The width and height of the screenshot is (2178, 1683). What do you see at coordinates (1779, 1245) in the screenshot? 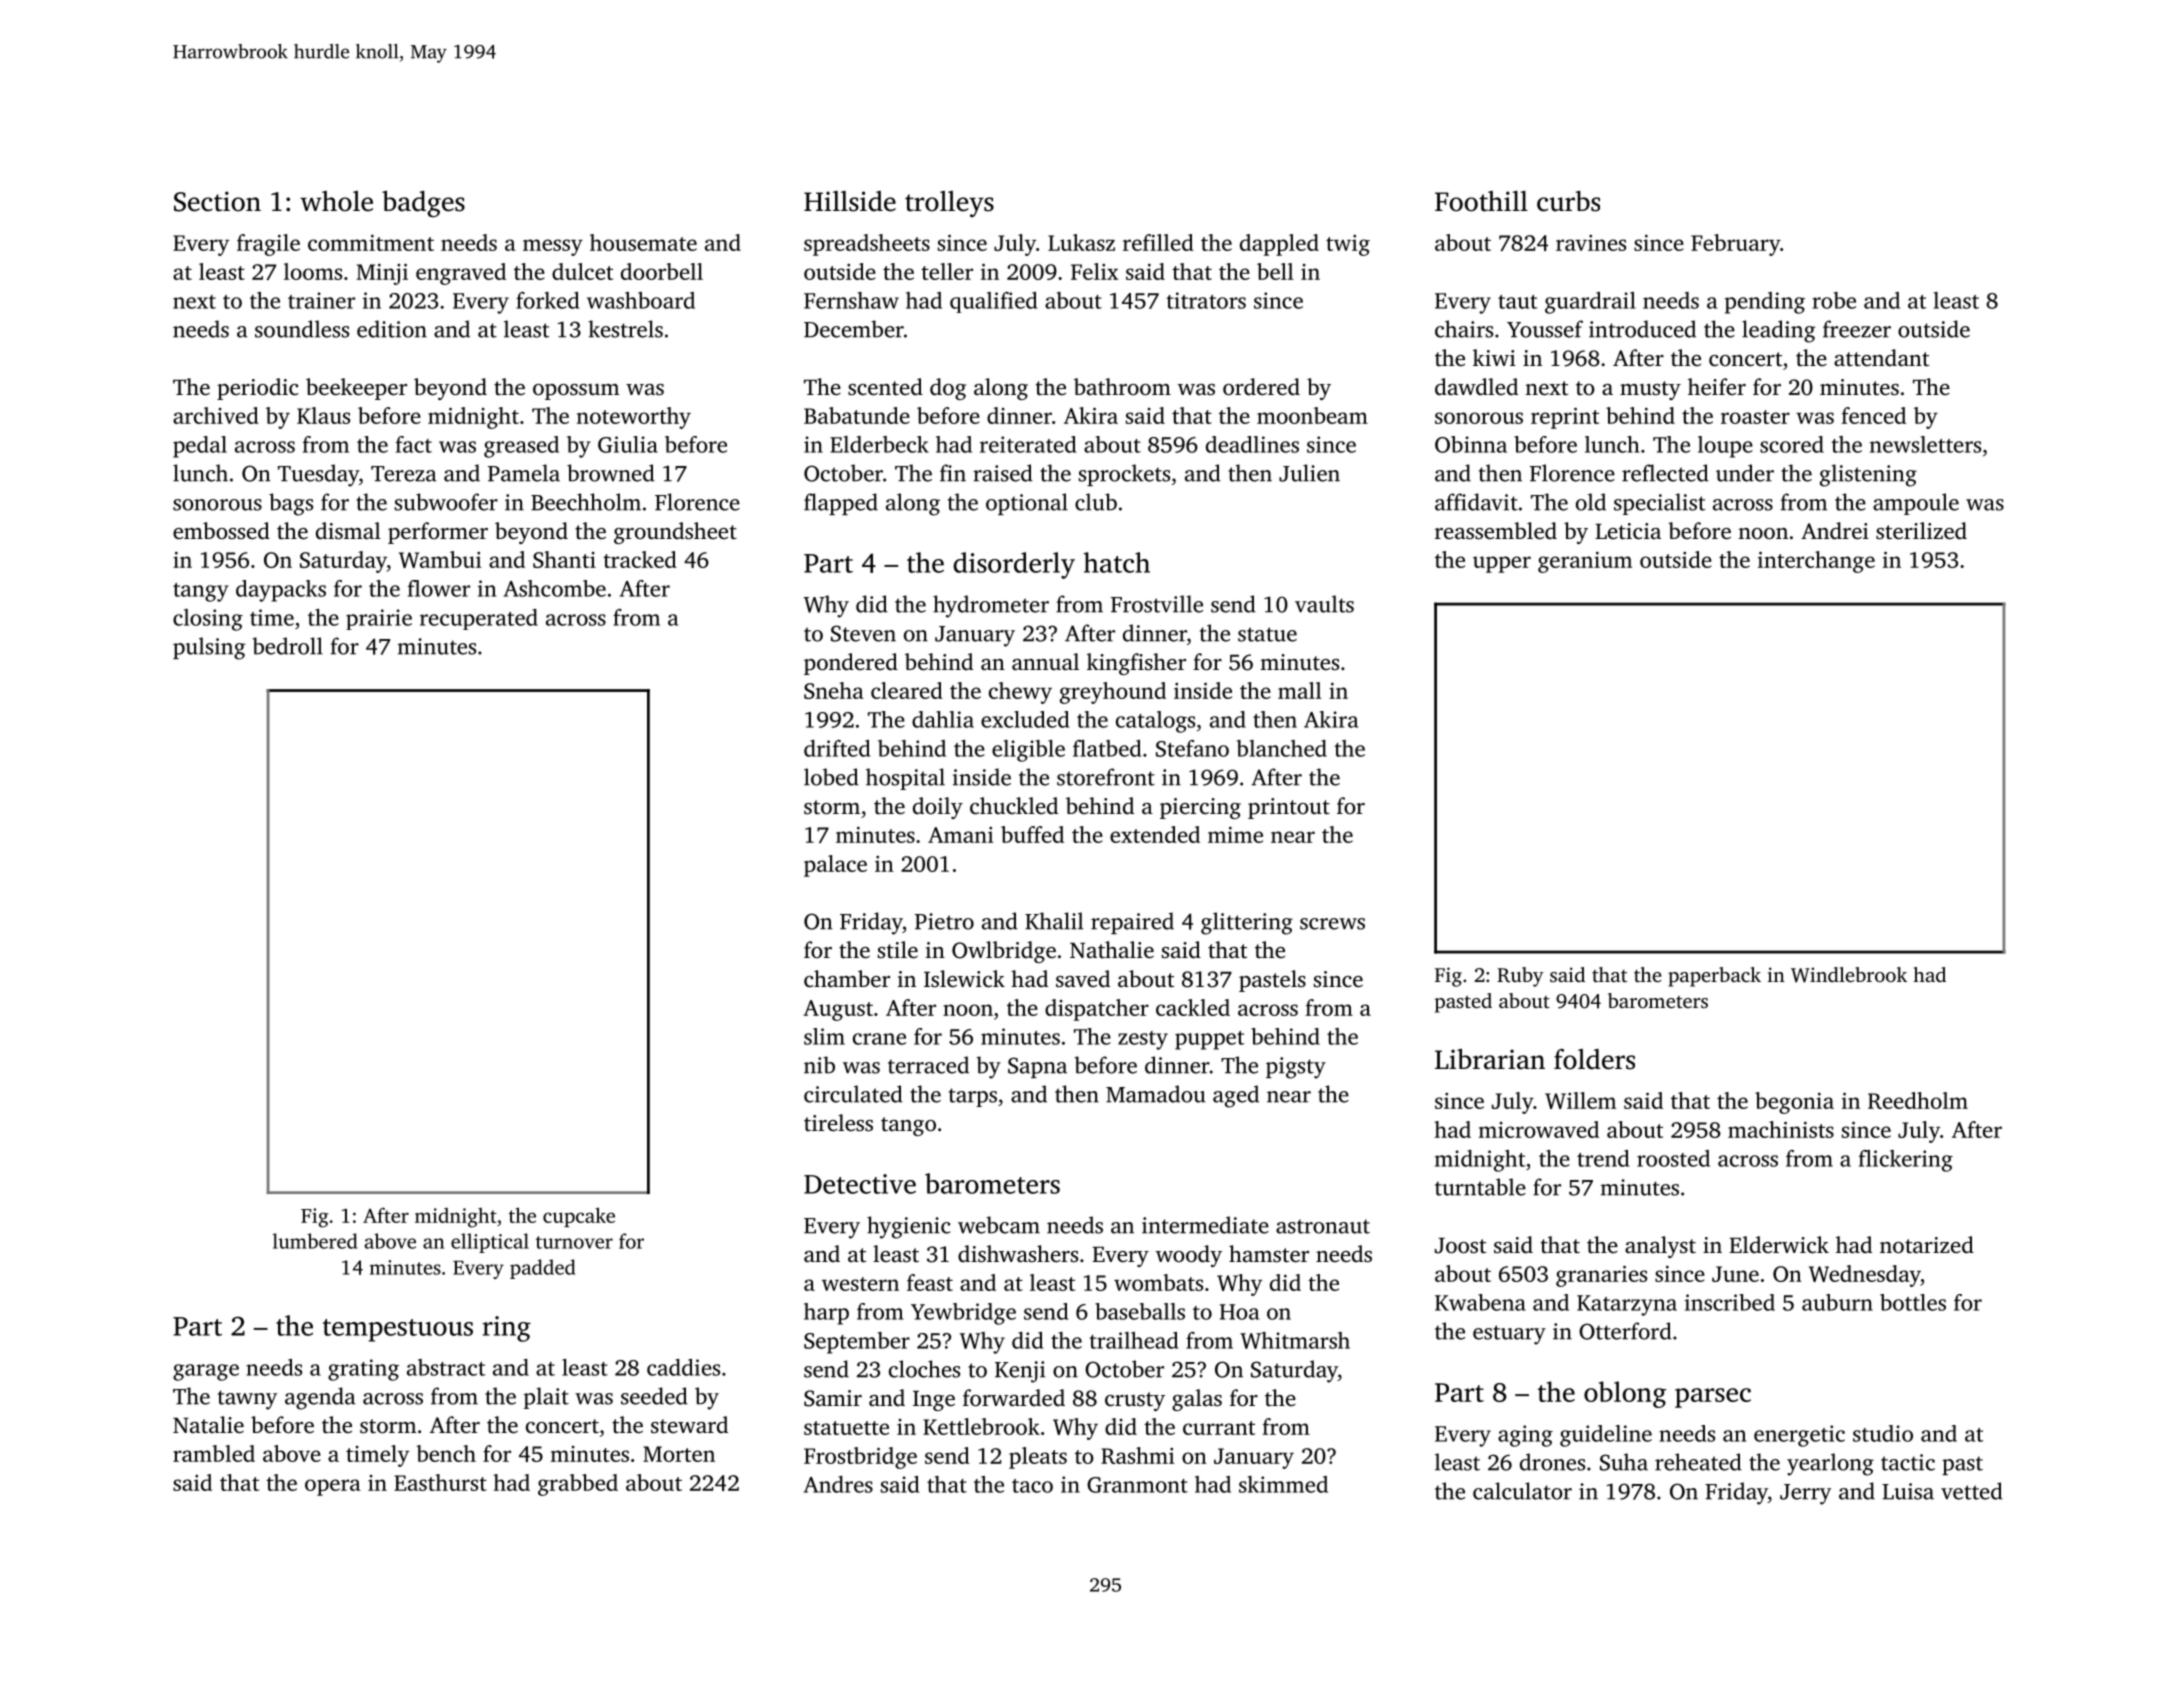
I see `Elderwick` at bounding box center [1779, 1245].
